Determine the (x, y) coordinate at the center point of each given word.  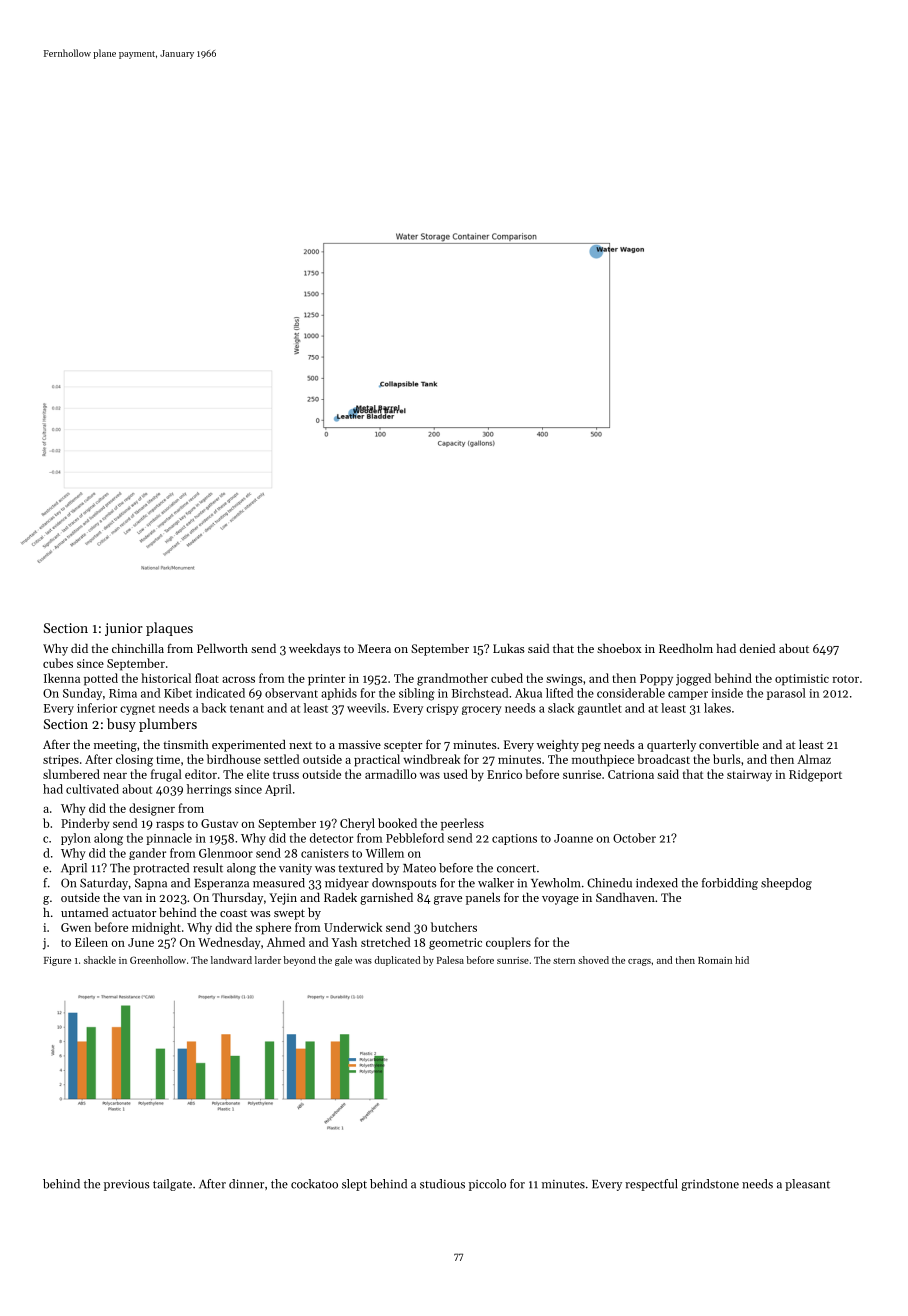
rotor (845, 679)
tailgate (172, 1185)
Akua (528, 693)
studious (442, 1184)
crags (639, 962)
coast (233, 913)
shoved (593, 960)
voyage (560, 900)
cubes (58, 663)
